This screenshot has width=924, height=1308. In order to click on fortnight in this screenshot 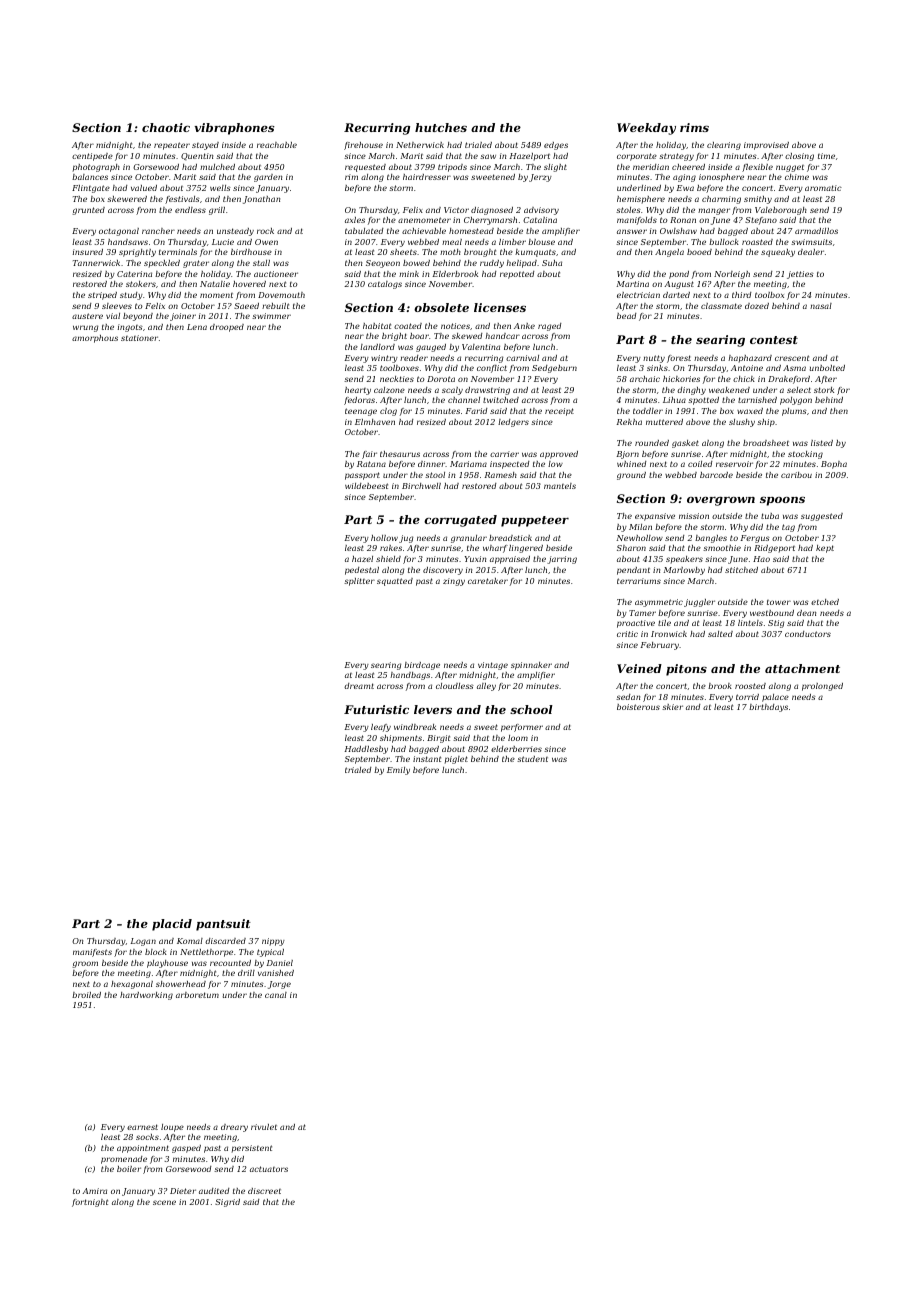, I will do `click(90, 1203)`.
